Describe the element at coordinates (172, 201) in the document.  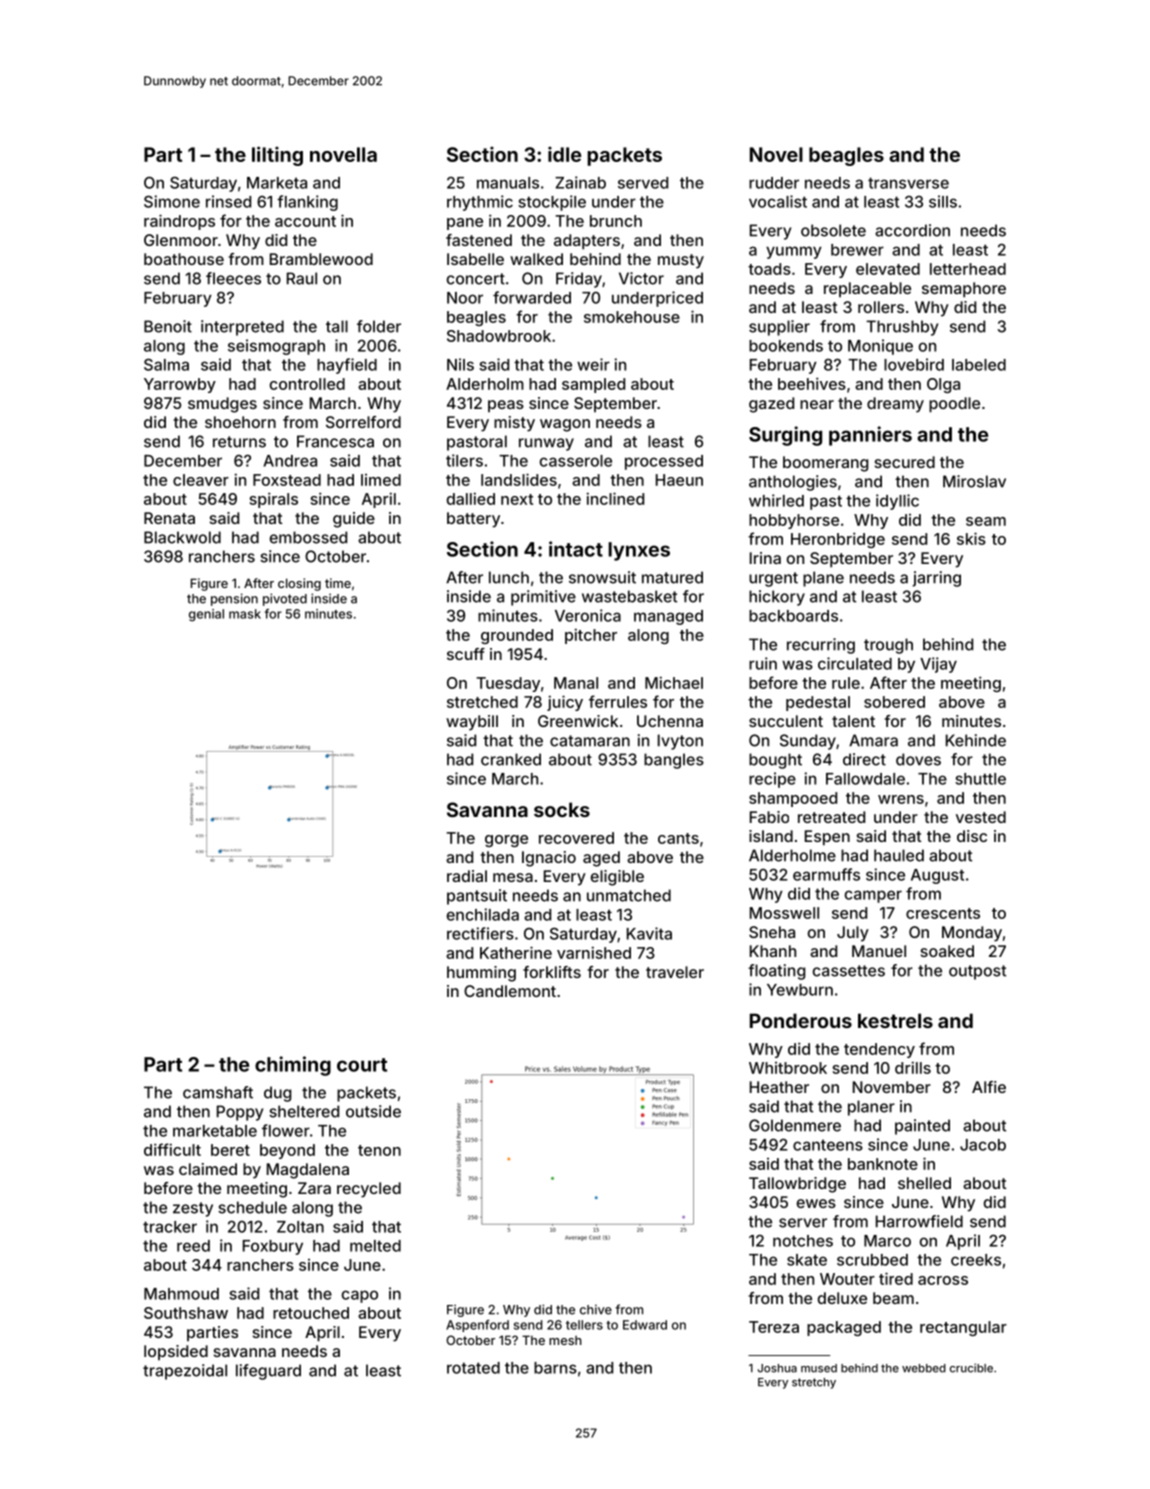
I see `Simone` at that location.
